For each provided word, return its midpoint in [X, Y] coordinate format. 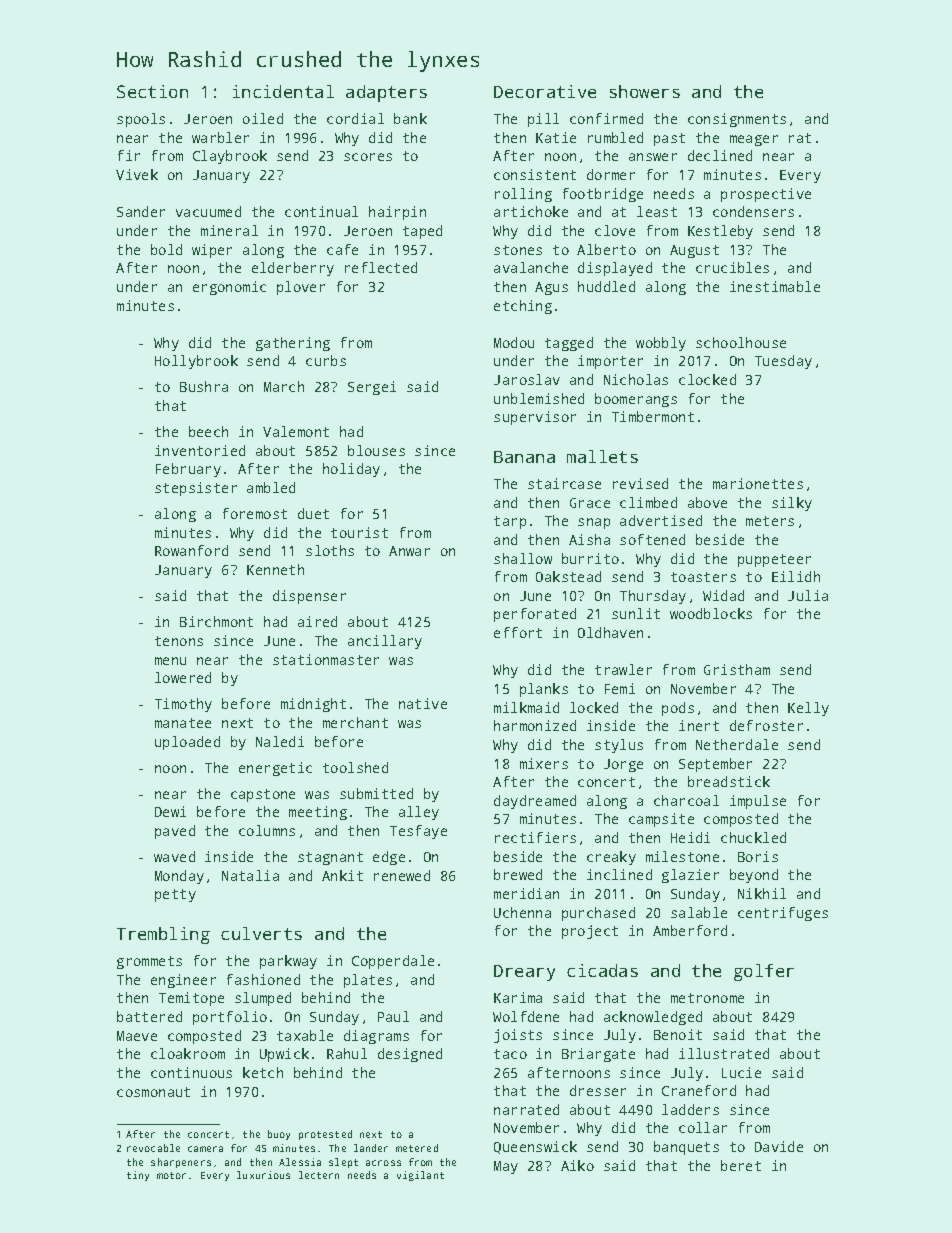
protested [325, 1135]
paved [175, 832]
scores [368, 157]
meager [754, 140]
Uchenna [522, 912]
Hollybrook [196, 362]
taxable [305, 1035]
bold [166, 249]
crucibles [732, 267]
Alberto [606, 249]
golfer [764, 972]
